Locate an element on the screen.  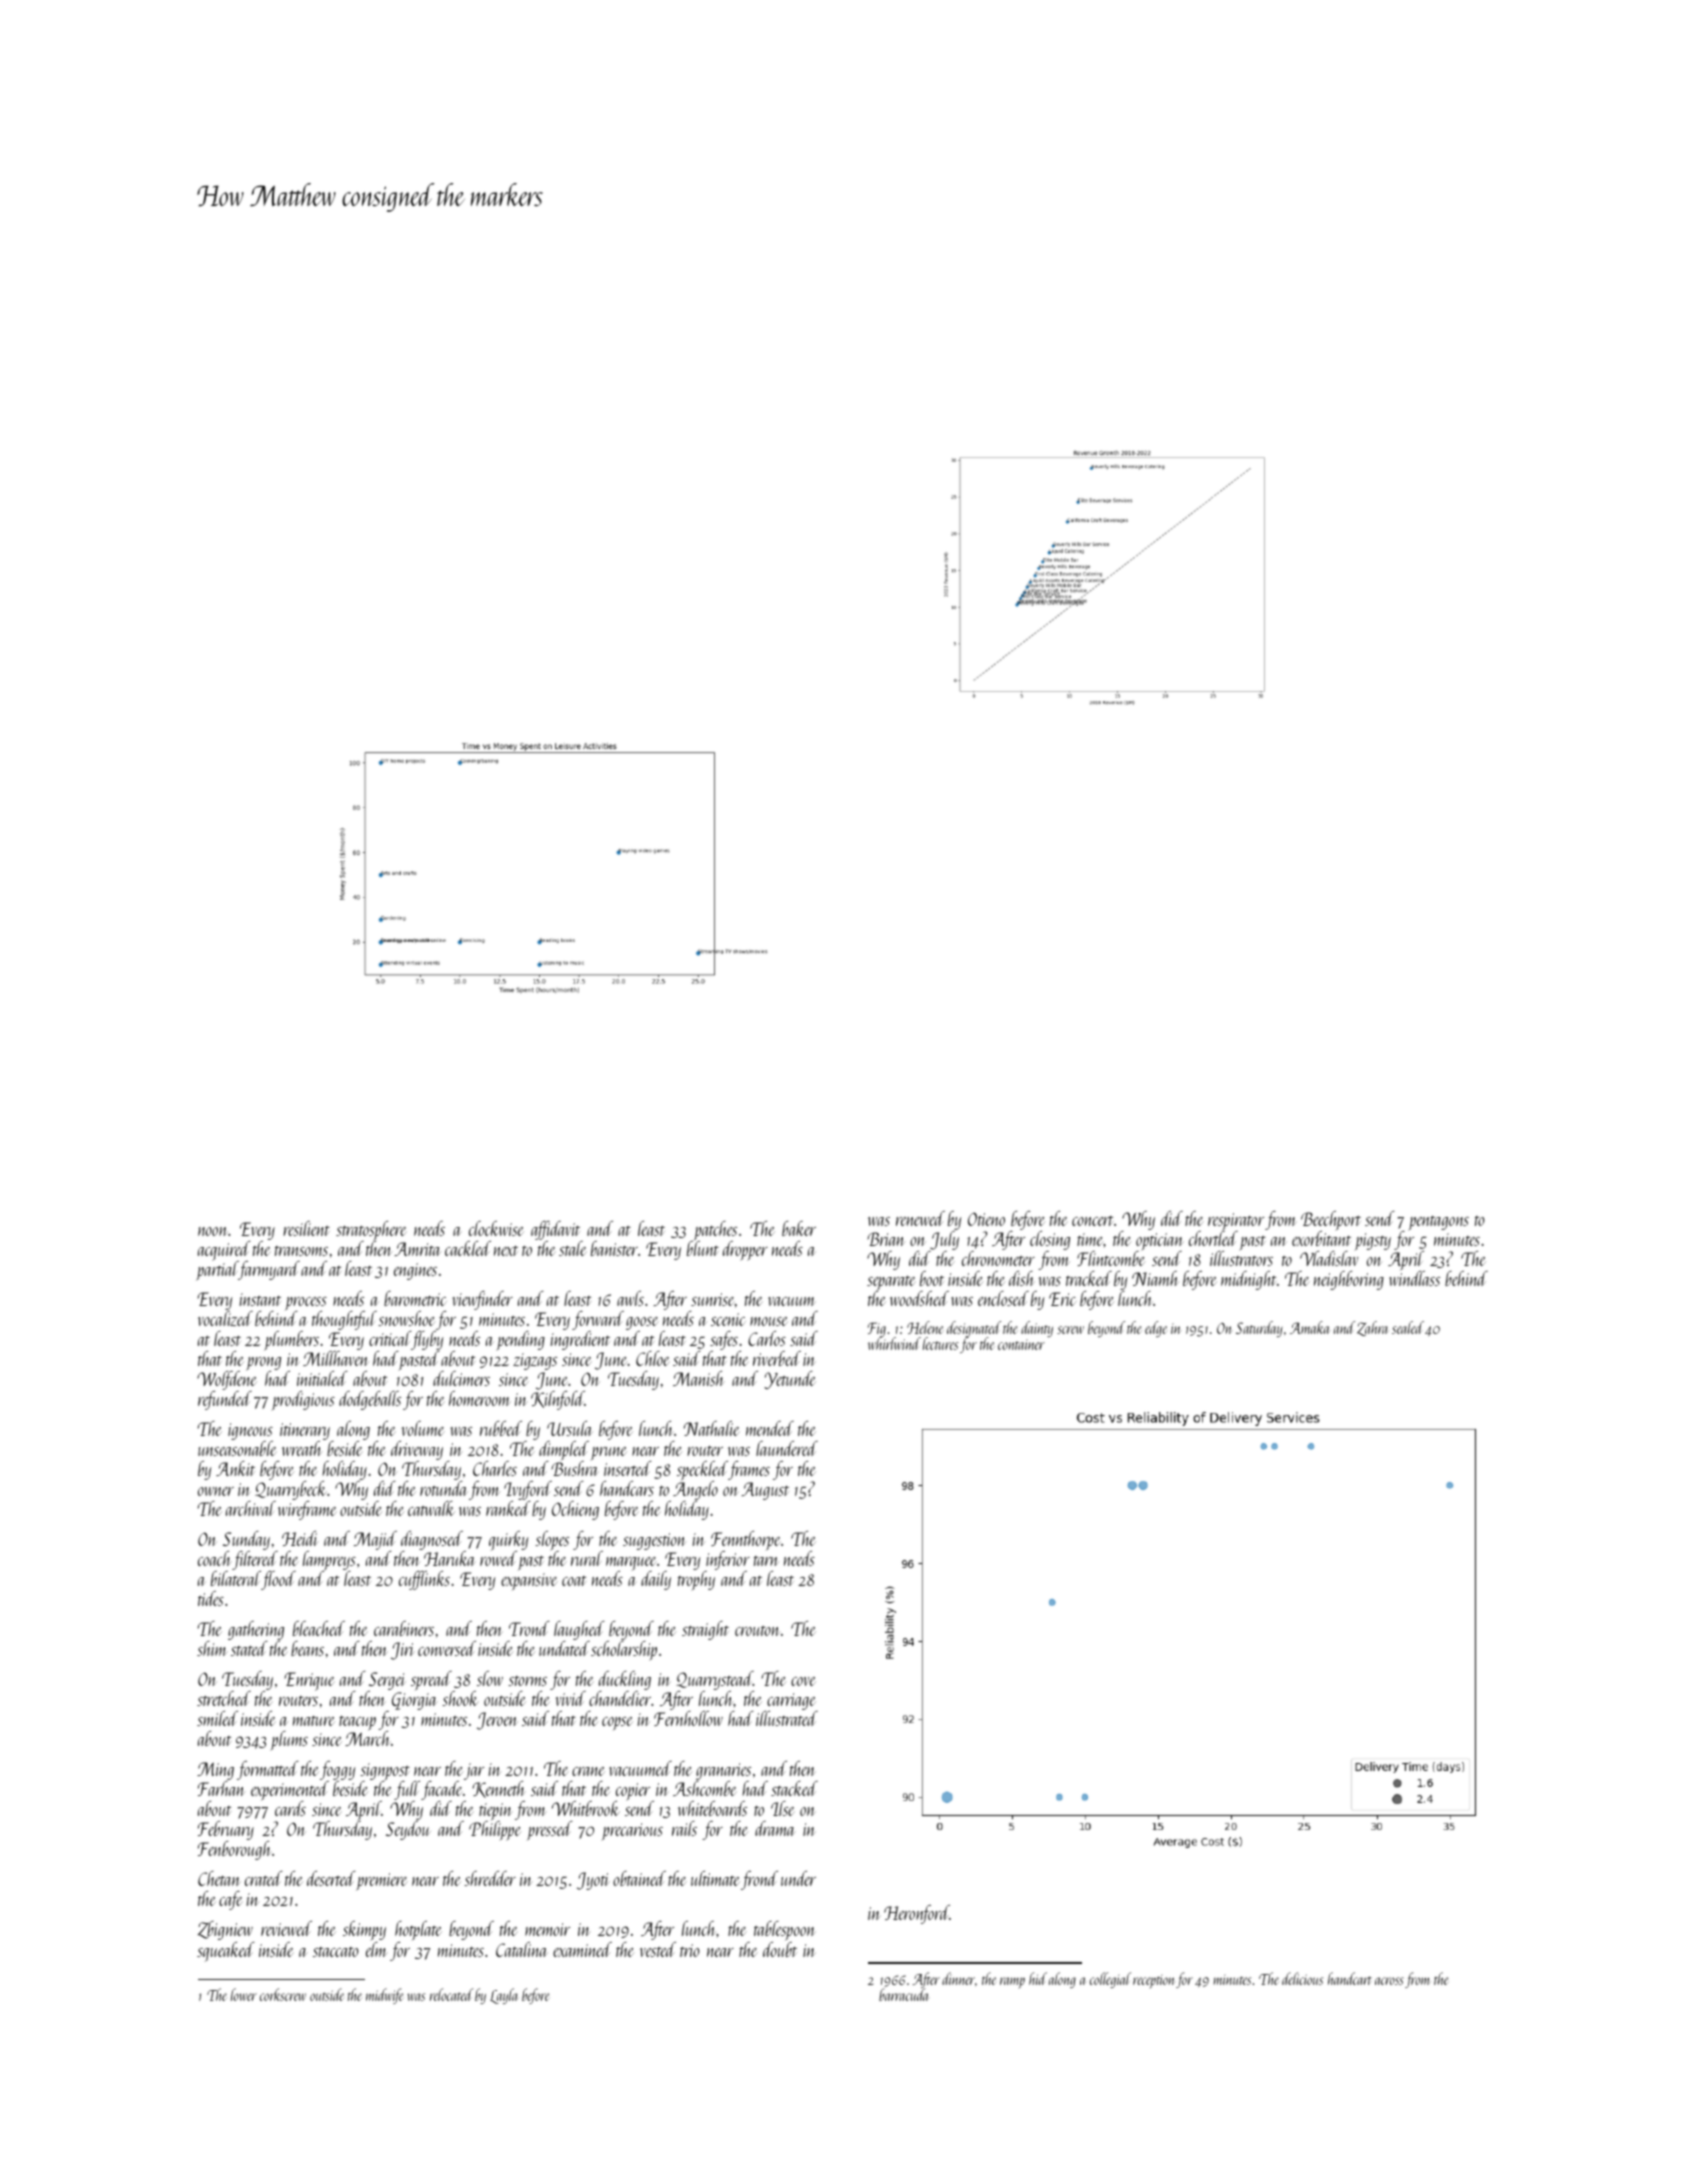
whirlwind is located at coordinates (893, 1344).
